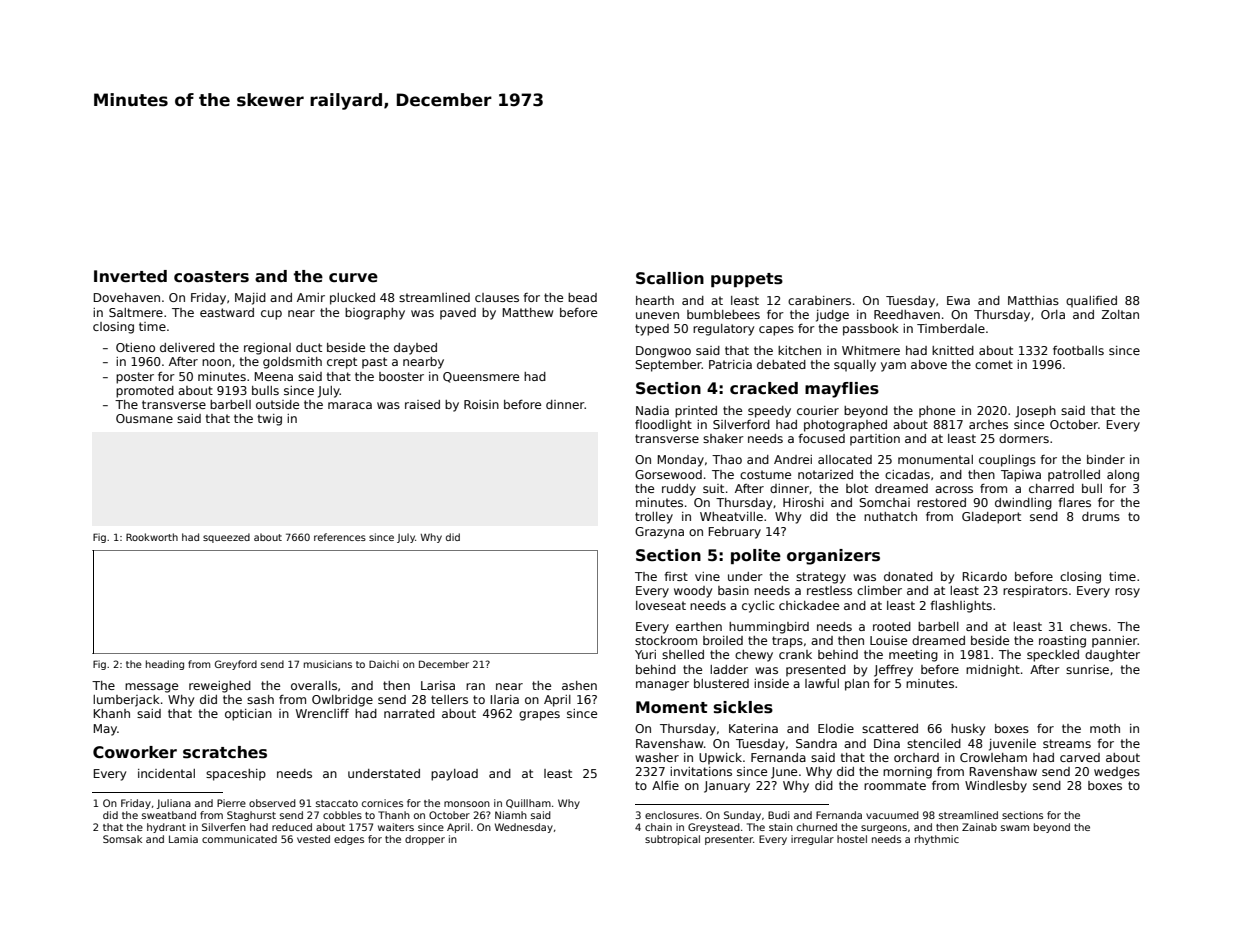 This screenshot has width=1233, height=952. I want to click on cracked, so click(764, 388).
